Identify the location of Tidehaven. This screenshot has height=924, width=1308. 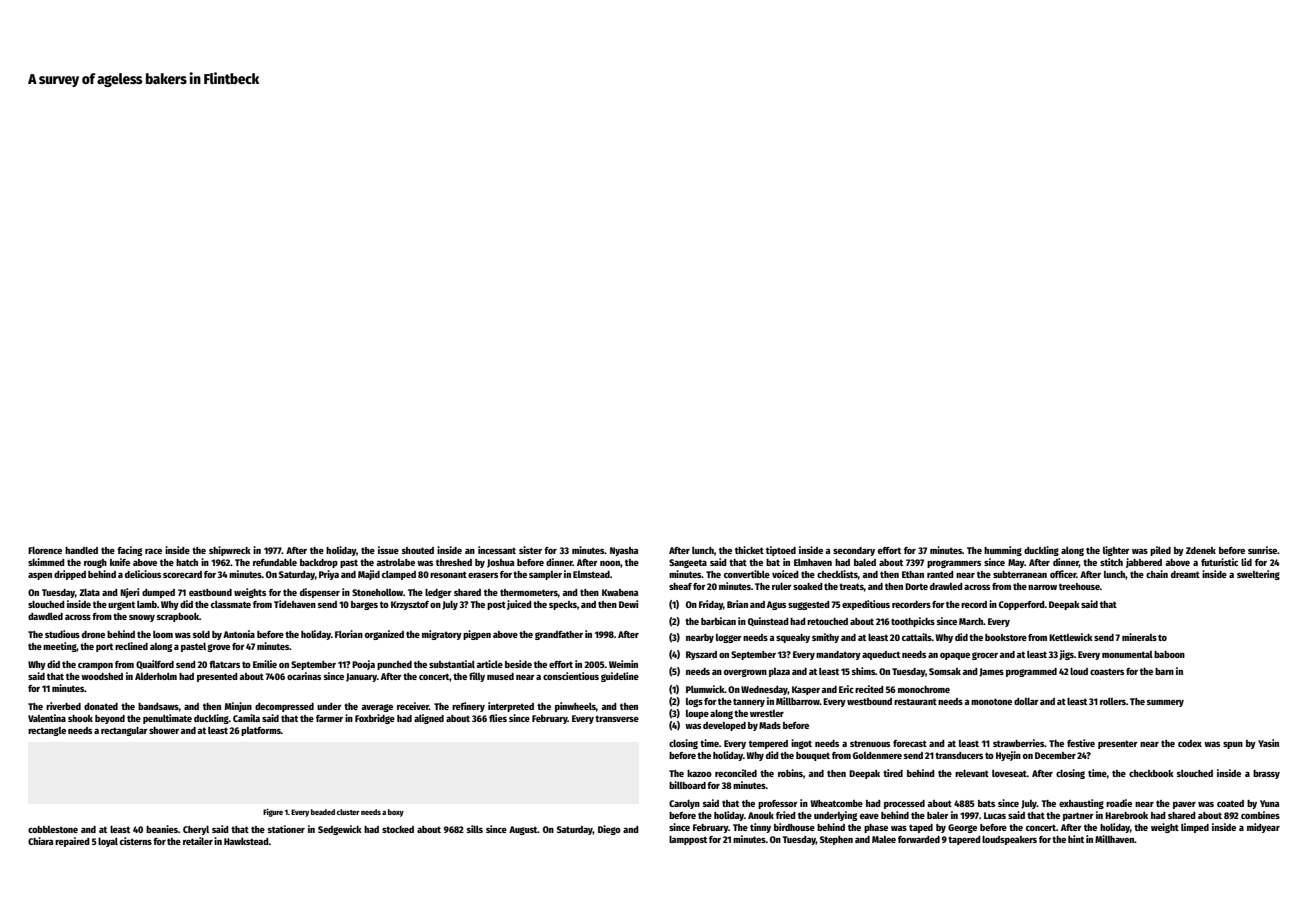
(295, 604).
